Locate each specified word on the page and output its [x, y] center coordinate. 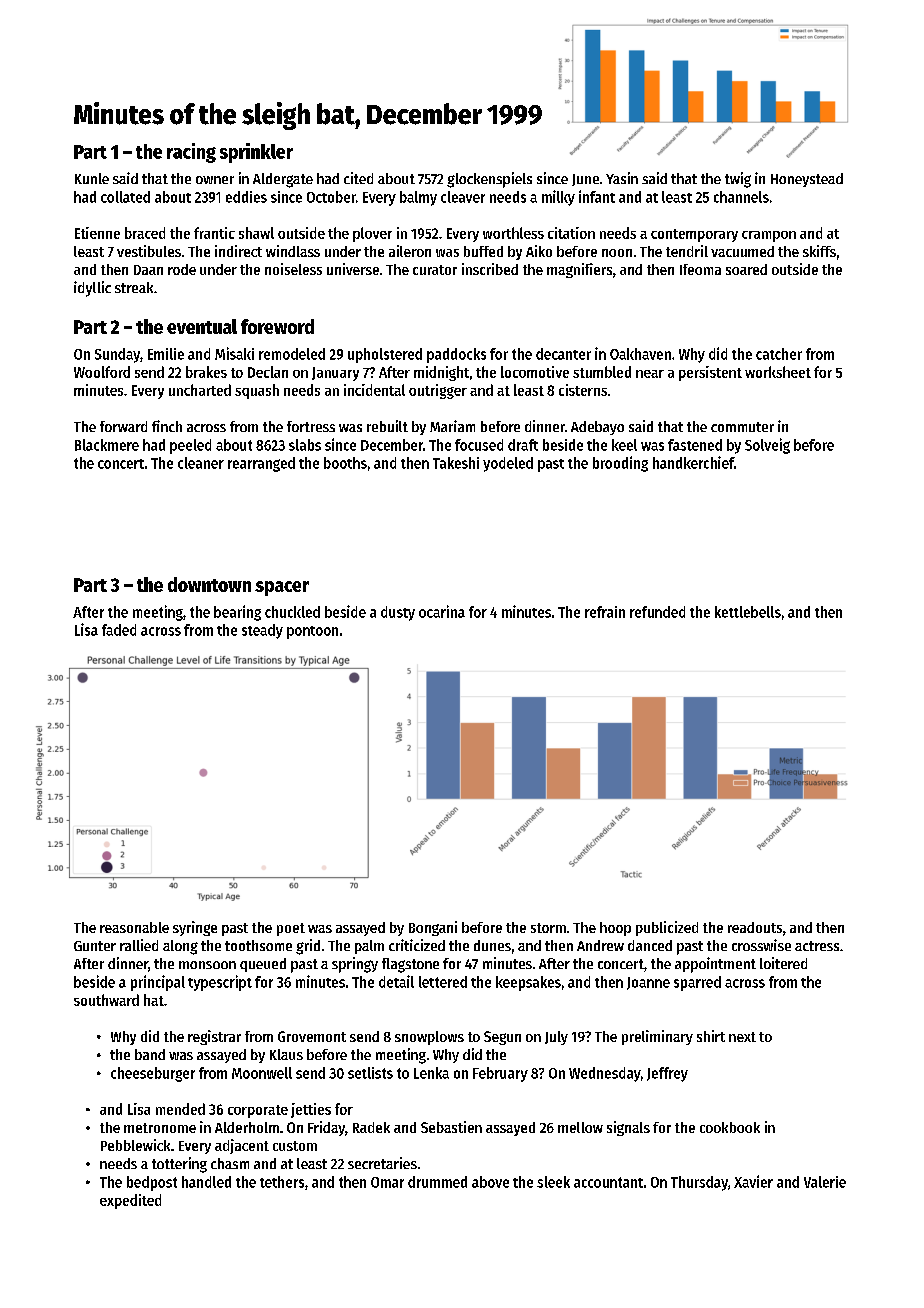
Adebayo [597, 428]
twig [738, 180]
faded [119, 630]
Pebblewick [135, 1145]
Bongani [433, 928]
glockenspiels [489, 180]
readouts [755, 927]
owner [215, 180]
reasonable [134, 927]
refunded [657, 612]
